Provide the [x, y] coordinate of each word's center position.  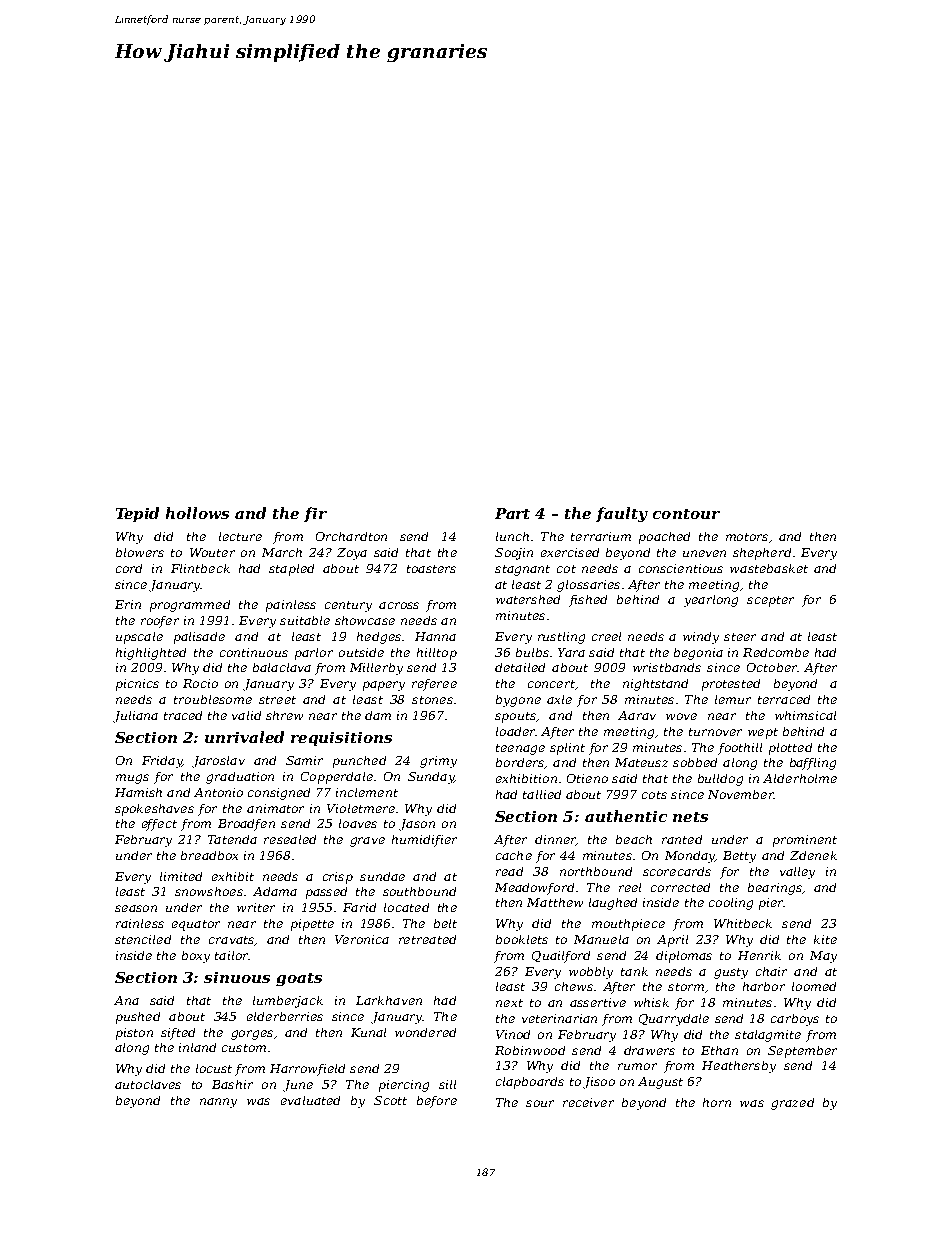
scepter [770, 601]
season [136, 908]
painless [291, 606]
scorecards [677, 871]
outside [361, 652]
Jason [417, 825]
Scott [390, 1100]
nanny [218, 1103]
